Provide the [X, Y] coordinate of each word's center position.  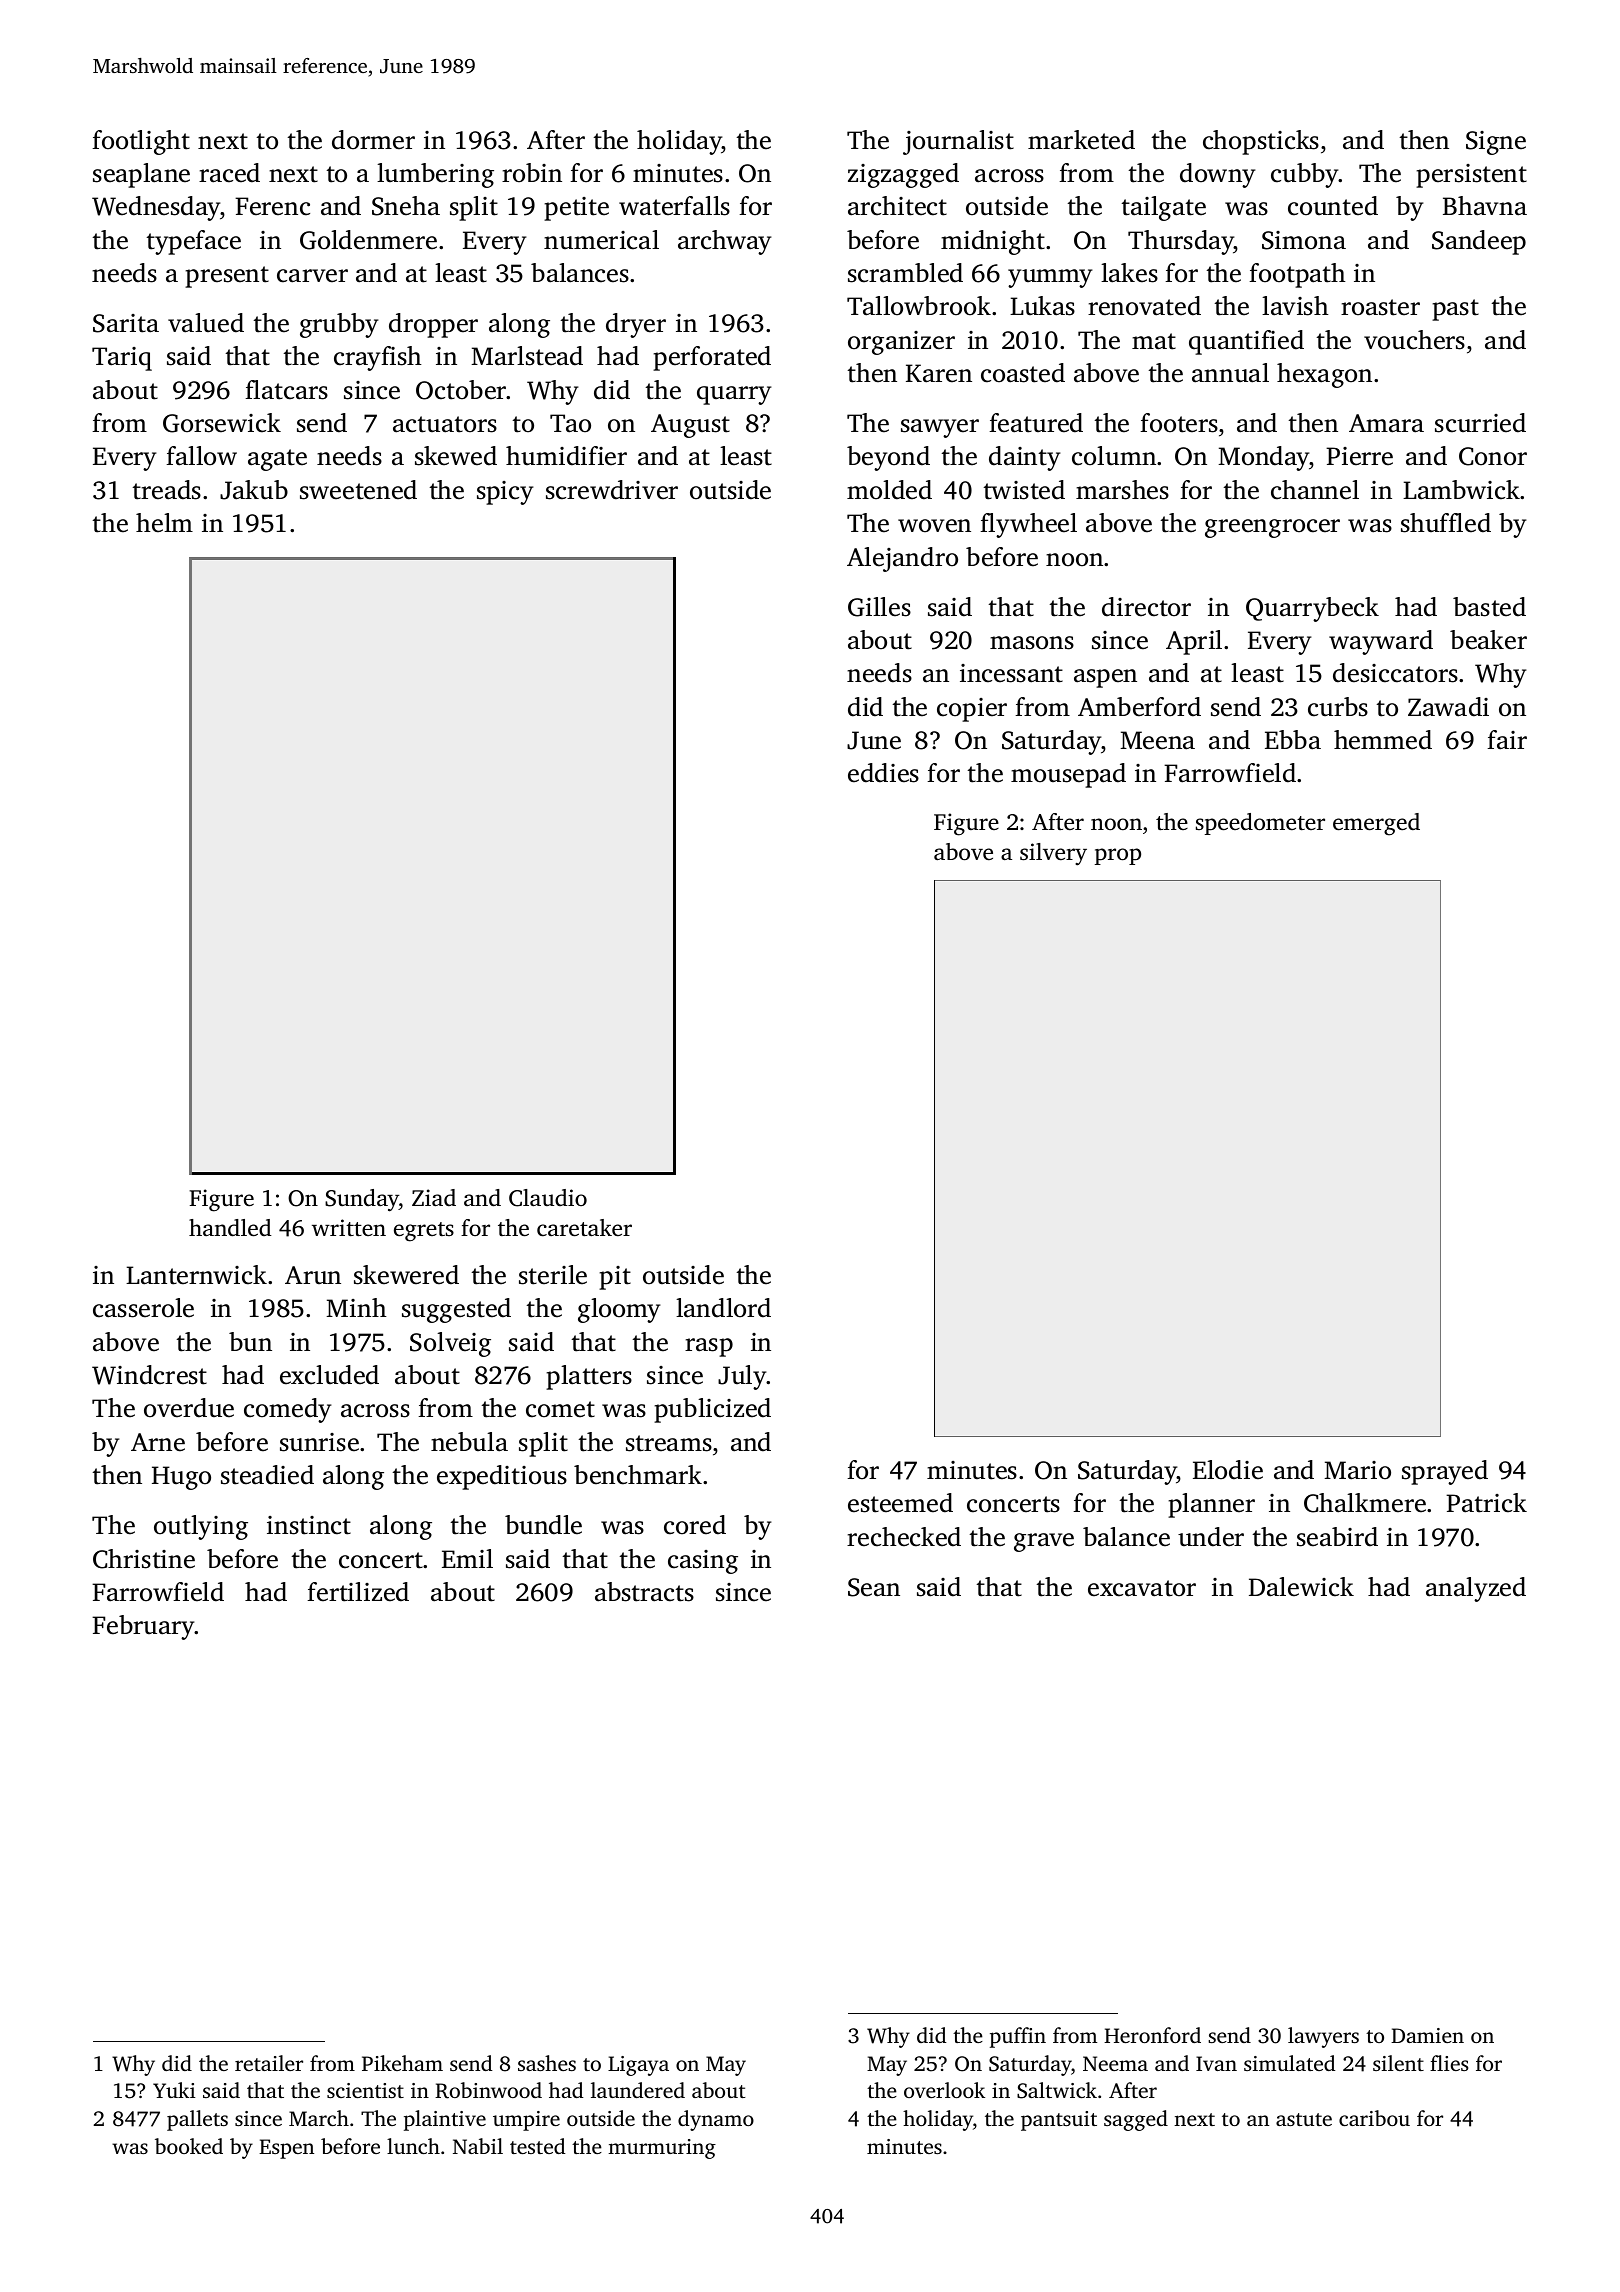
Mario [1357, 1470]
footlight [141, 142]
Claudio [548, 1198]
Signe [1496, 143]
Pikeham [402, 2063]
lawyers [1323, 2037]
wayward [1381, 642]
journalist [958, 142]
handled [230, 1228]
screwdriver [612, 490]
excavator [1142, 1588]
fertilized [358, 1592]
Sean [874, 1587]
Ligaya [638, 2066]
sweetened [358, 490]
